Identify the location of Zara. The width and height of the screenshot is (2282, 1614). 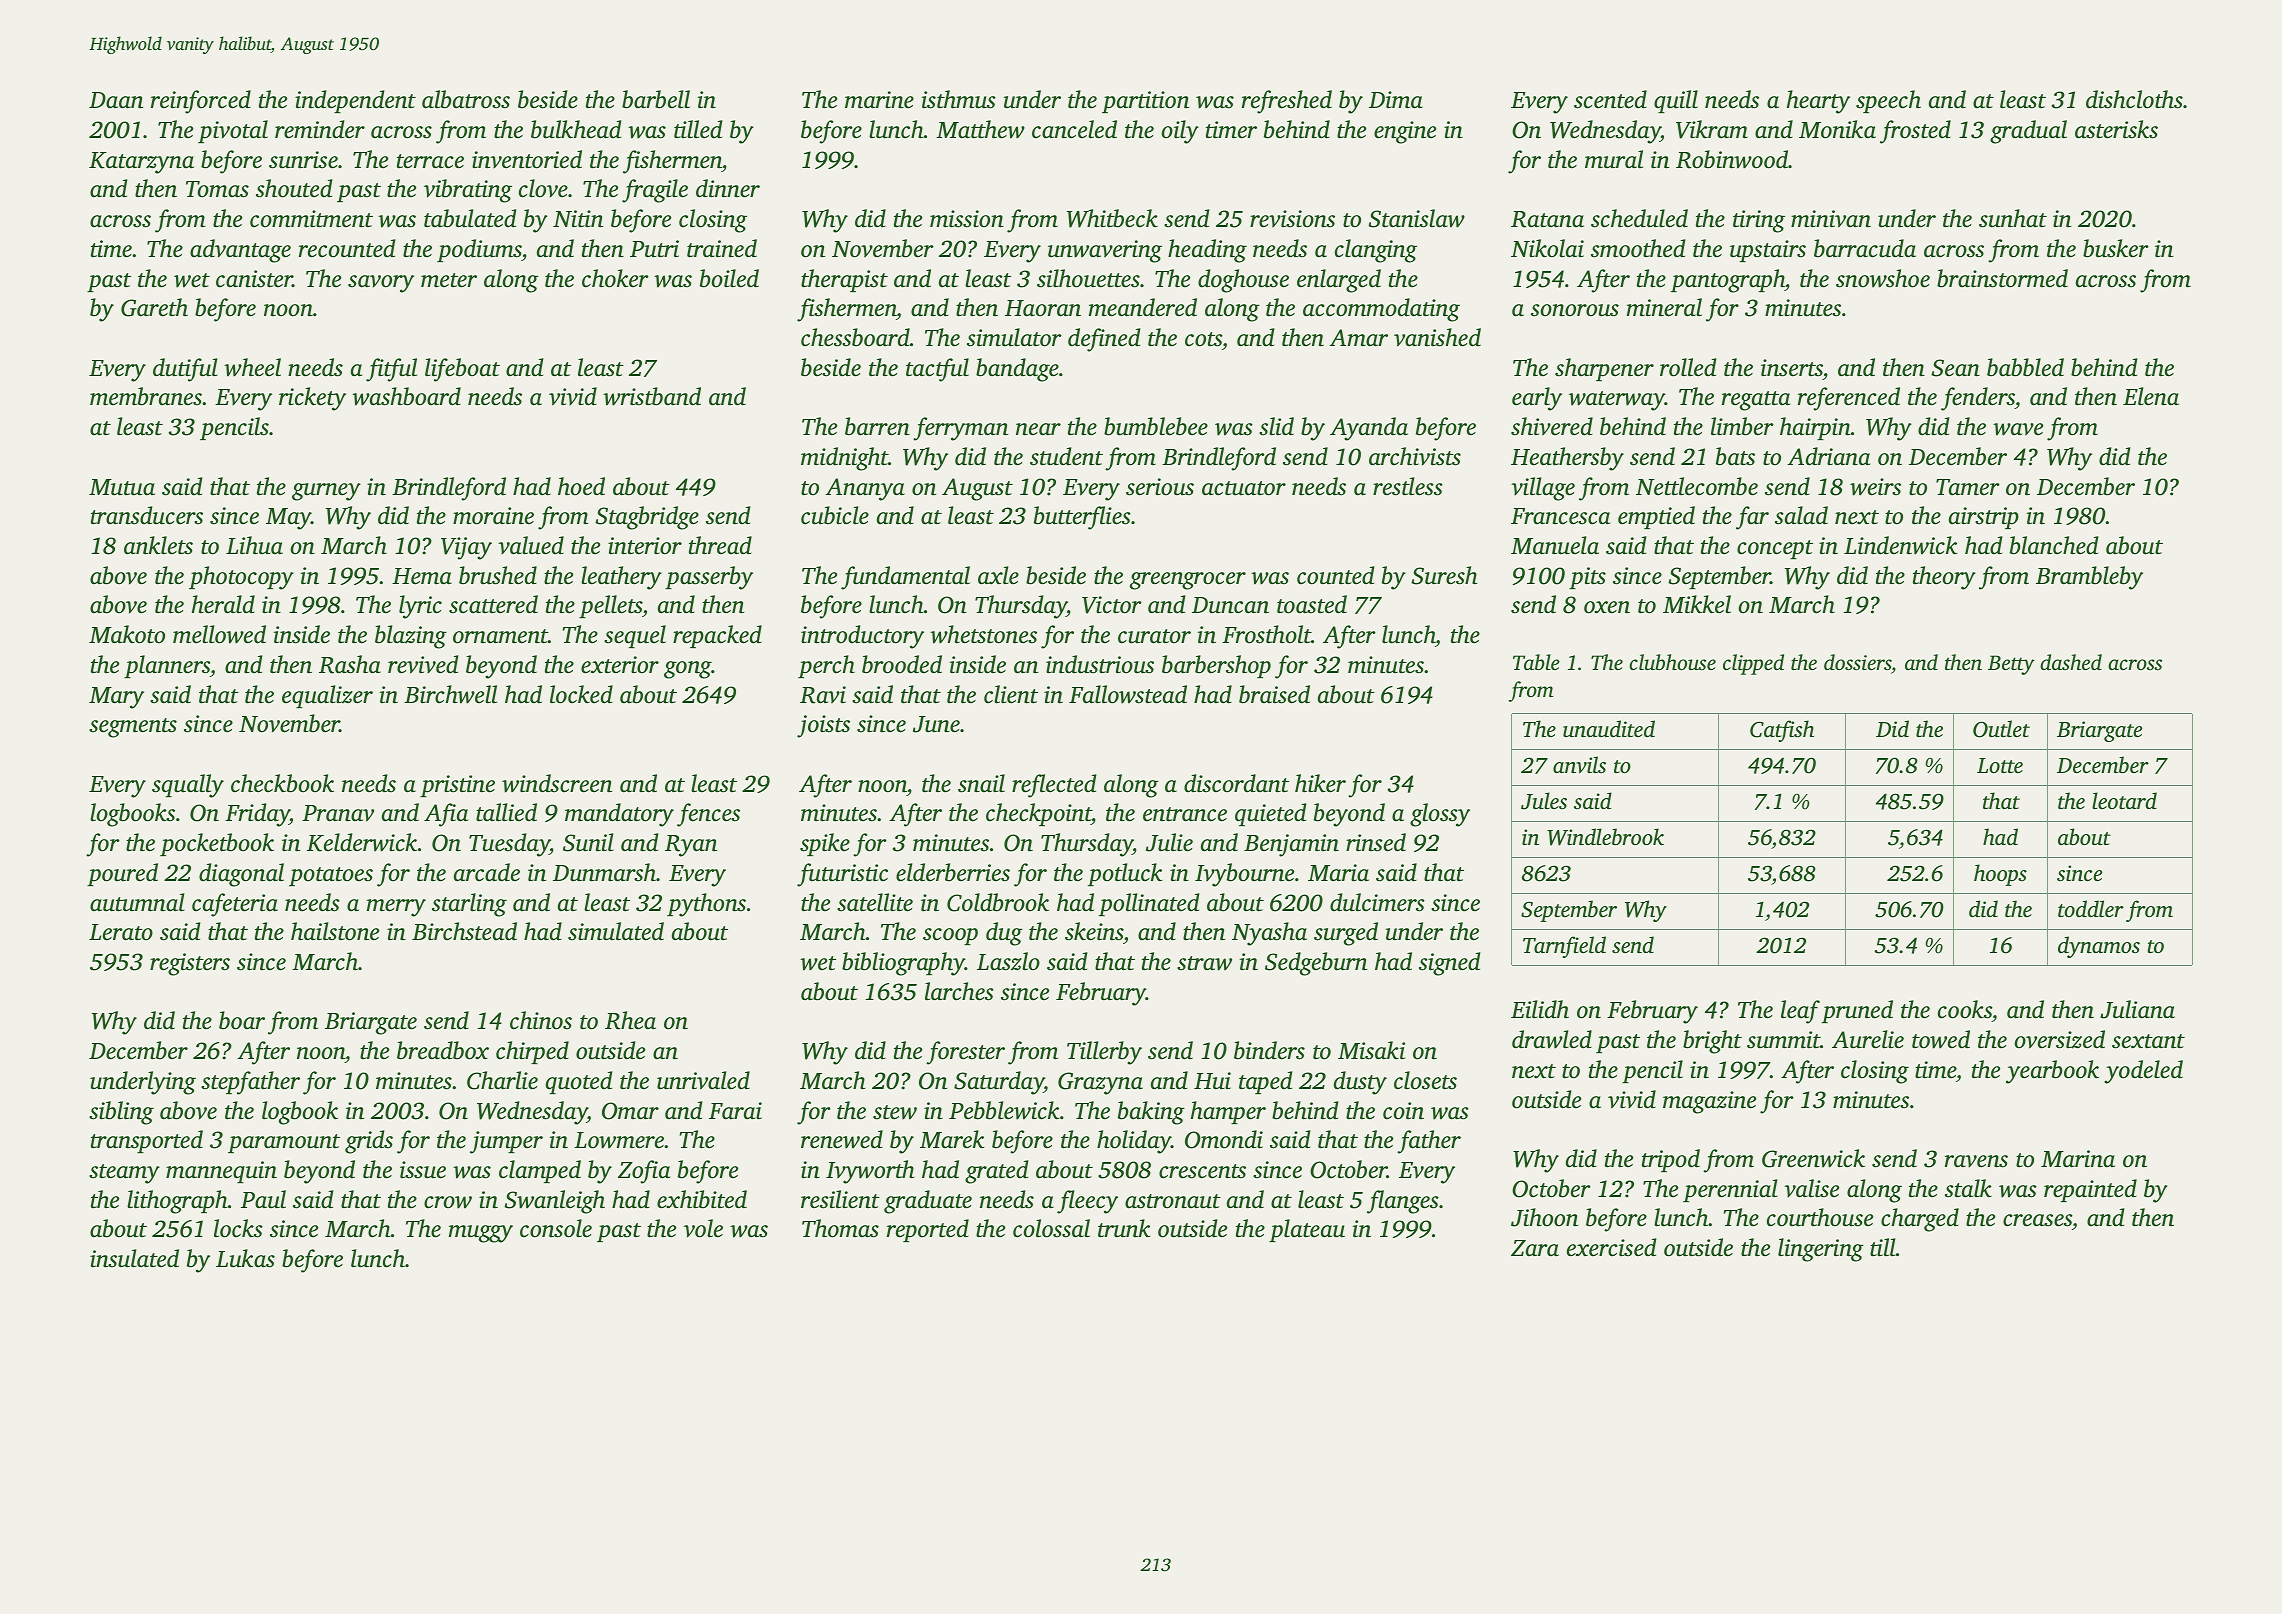
(1535, 1248).
